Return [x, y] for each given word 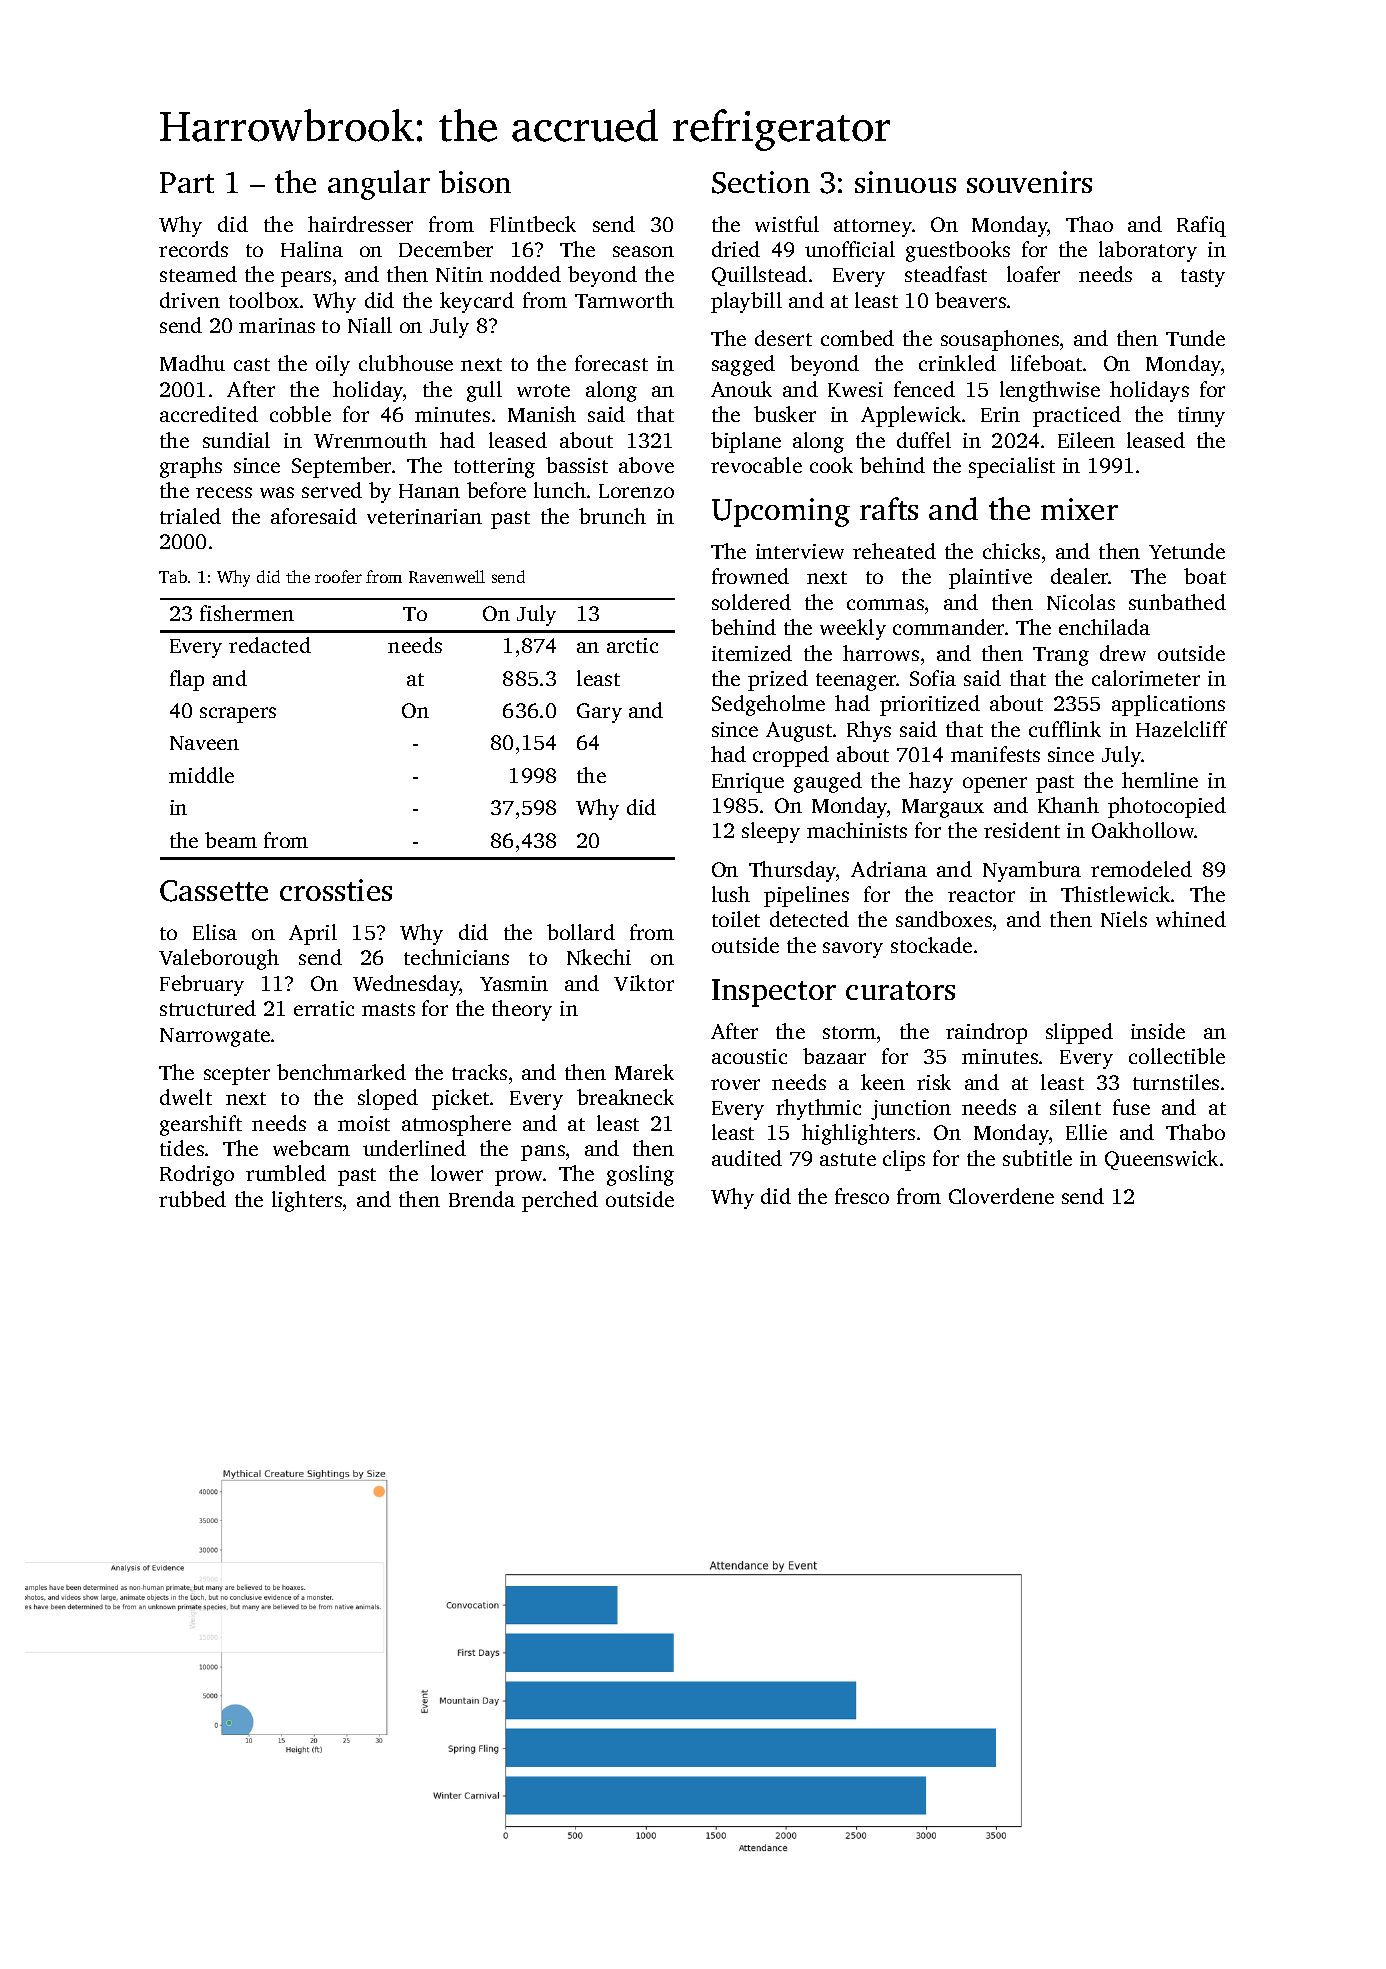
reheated [894, 551]
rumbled [286, 1173]
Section [761, 182]
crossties [336, 890]
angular [379, 185]
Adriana [889, 869]
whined [1191, 919]
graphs [191, 467]
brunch [612, 516]
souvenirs [1029, 182]
